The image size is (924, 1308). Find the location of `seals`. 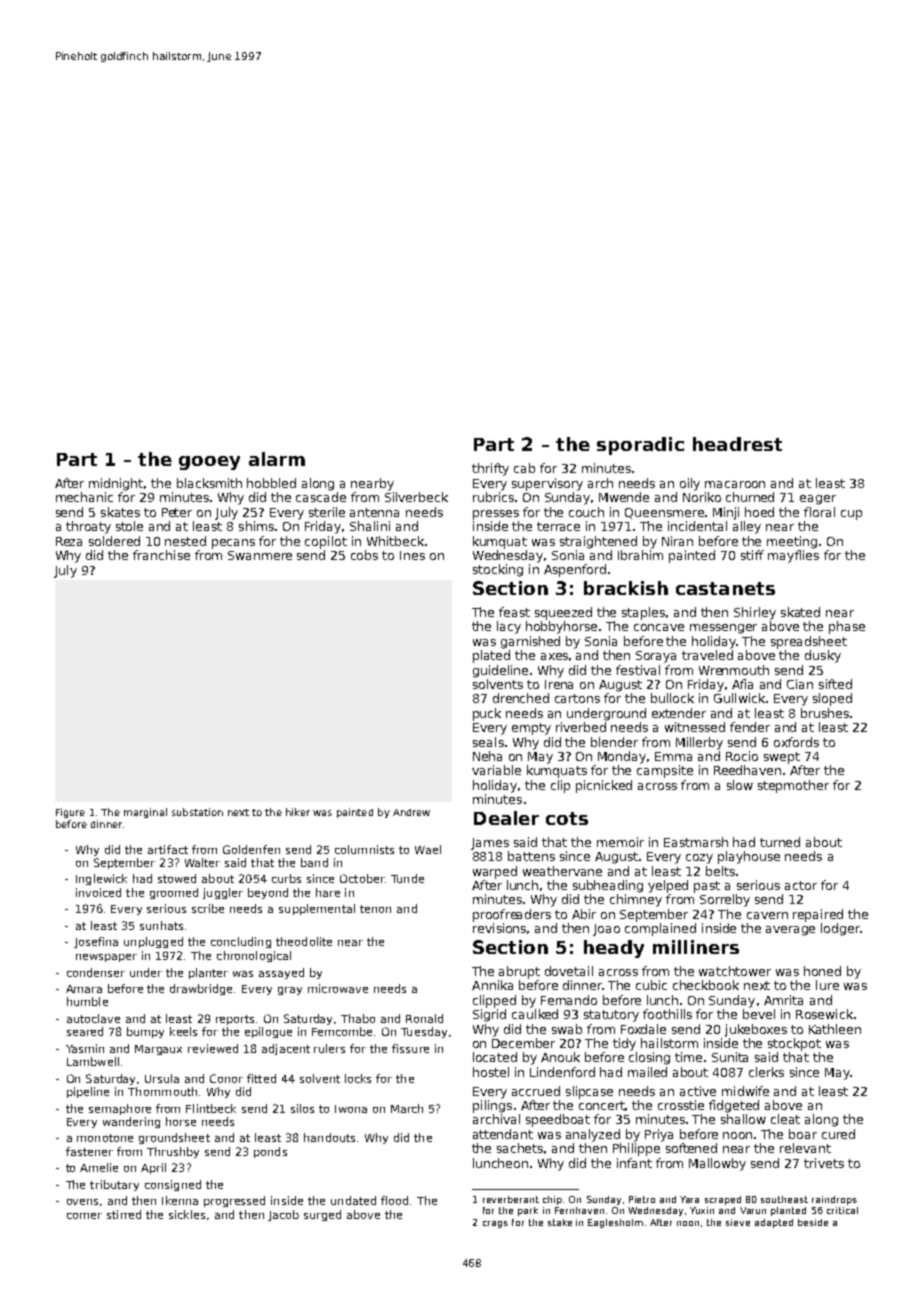

seals is located at coordinates (488, 742).
